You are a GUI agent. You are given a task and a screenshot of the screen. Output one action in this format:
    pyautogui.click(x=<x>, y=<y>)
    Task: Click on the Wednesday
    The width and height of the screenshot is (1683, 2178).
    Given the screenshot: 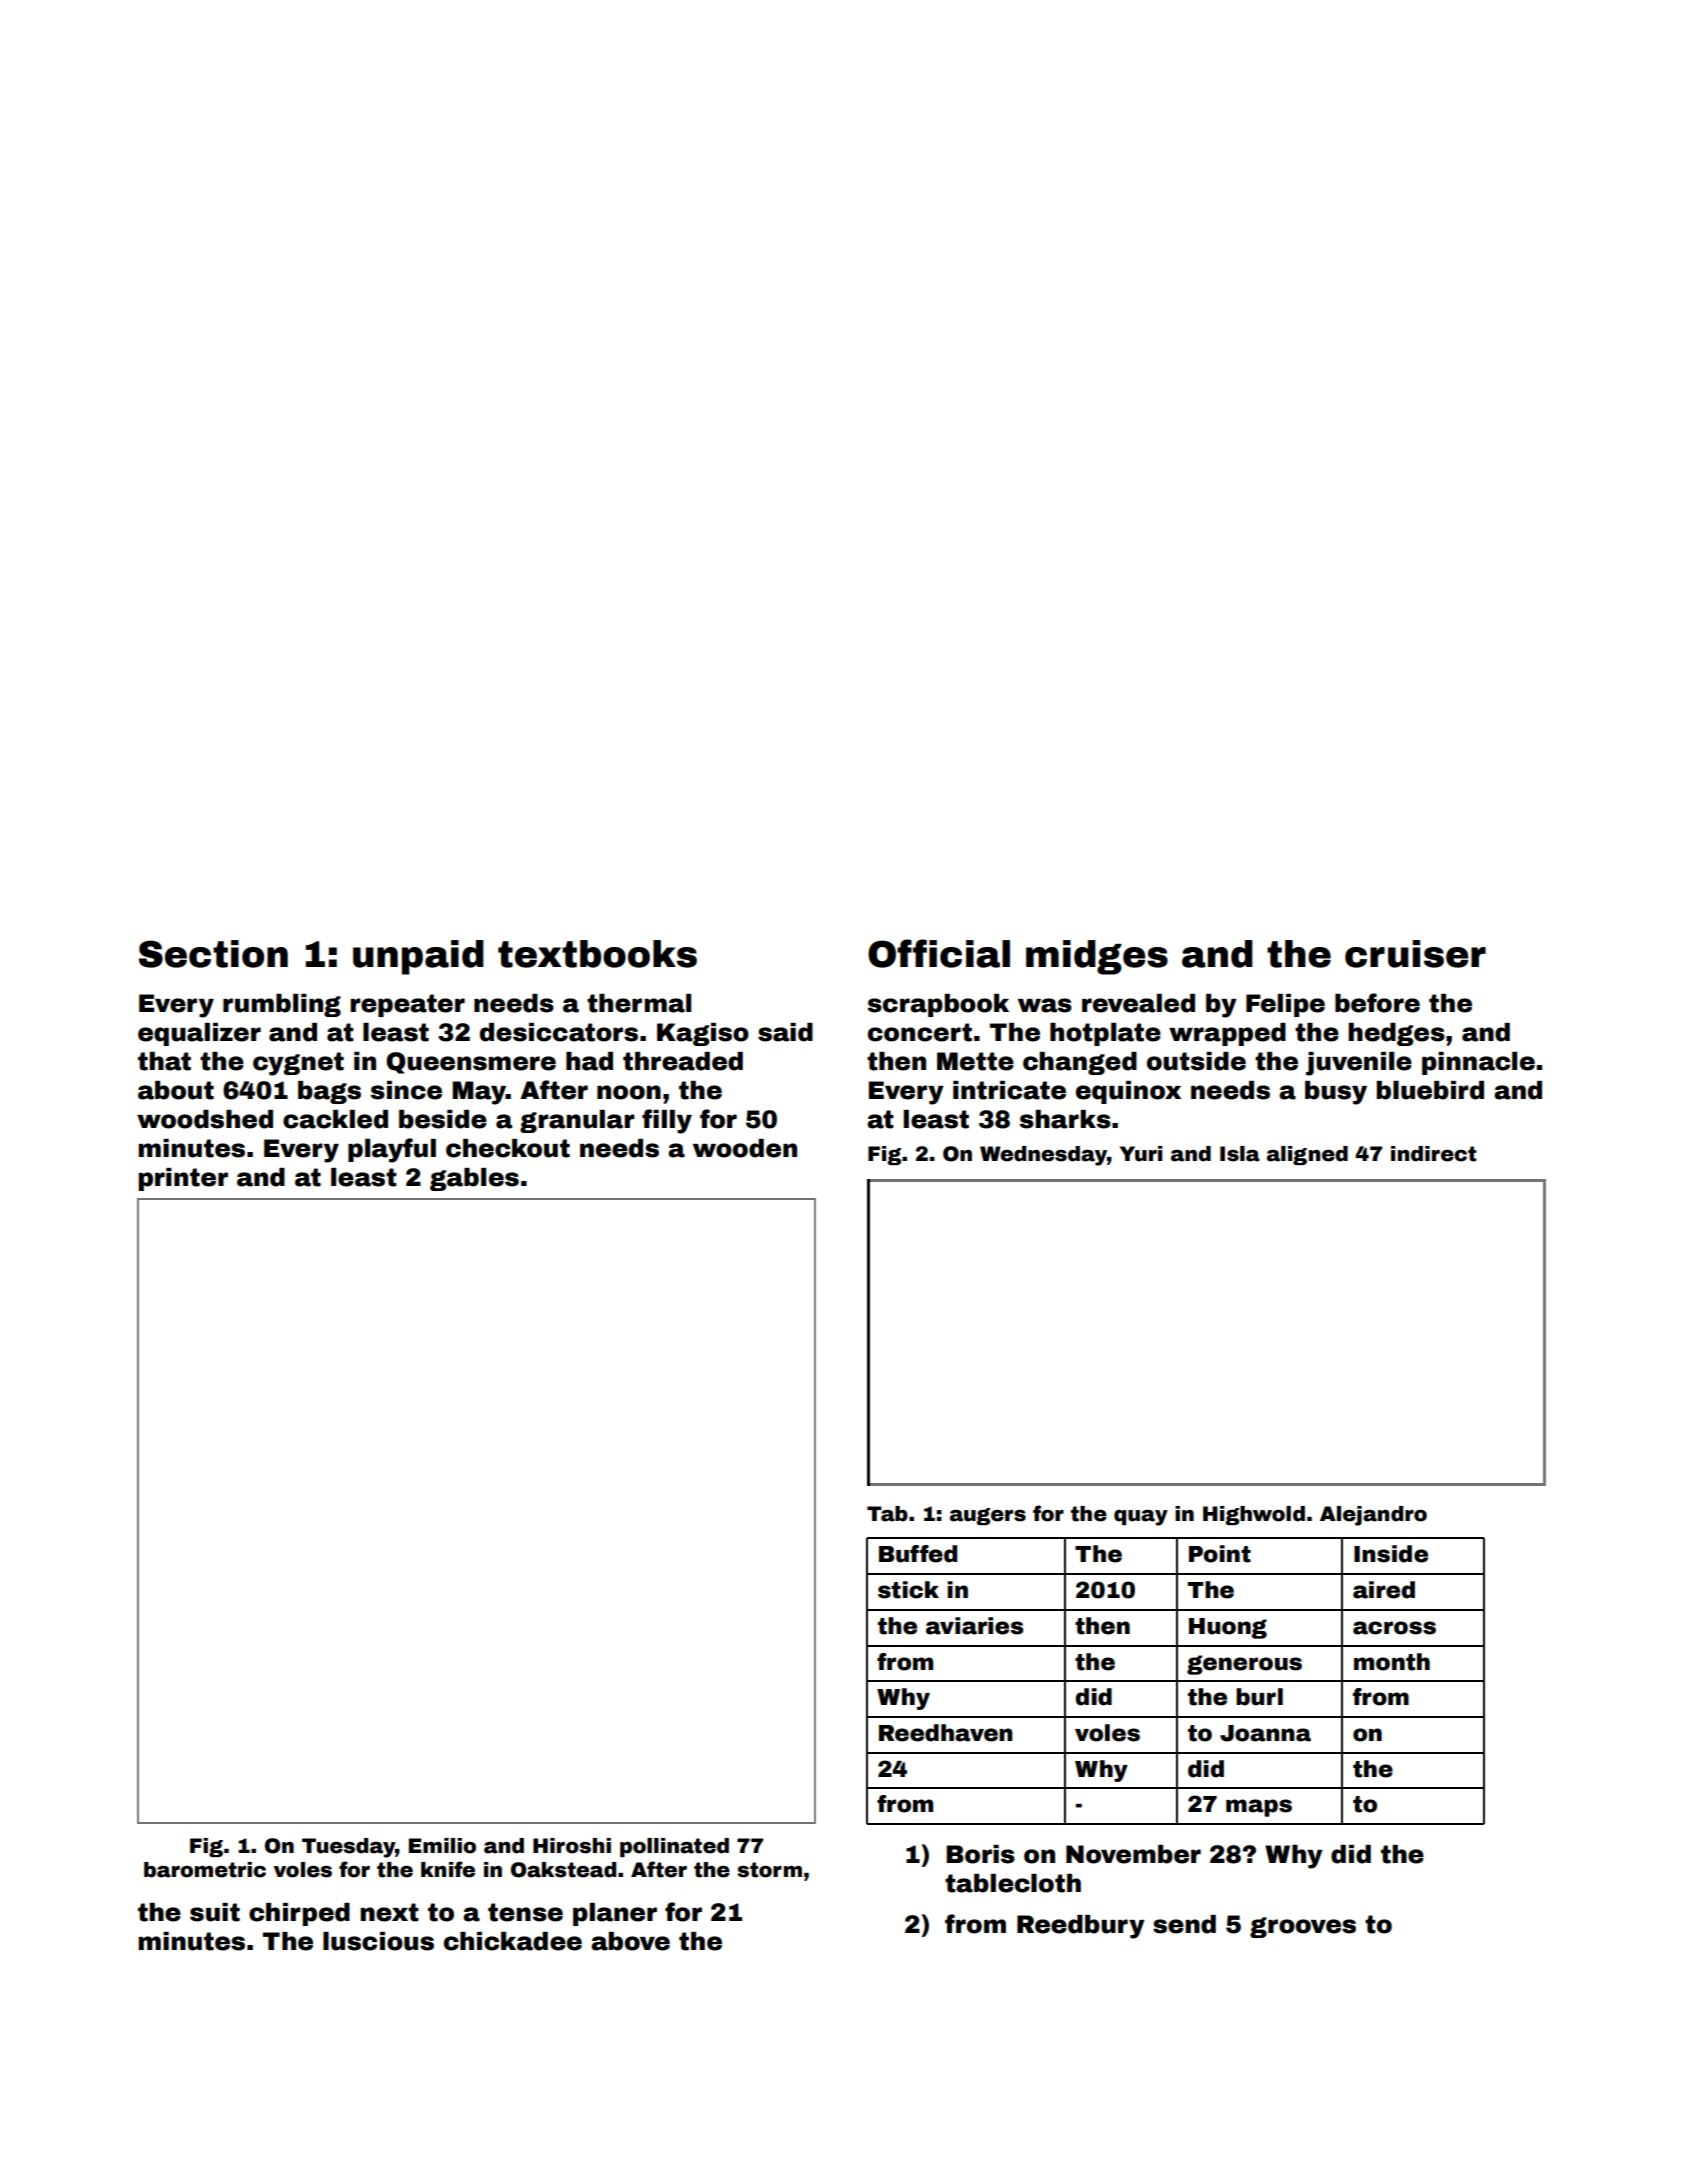 What is the action you would take?
    pyautogui.click(x=1043, y=1156)
